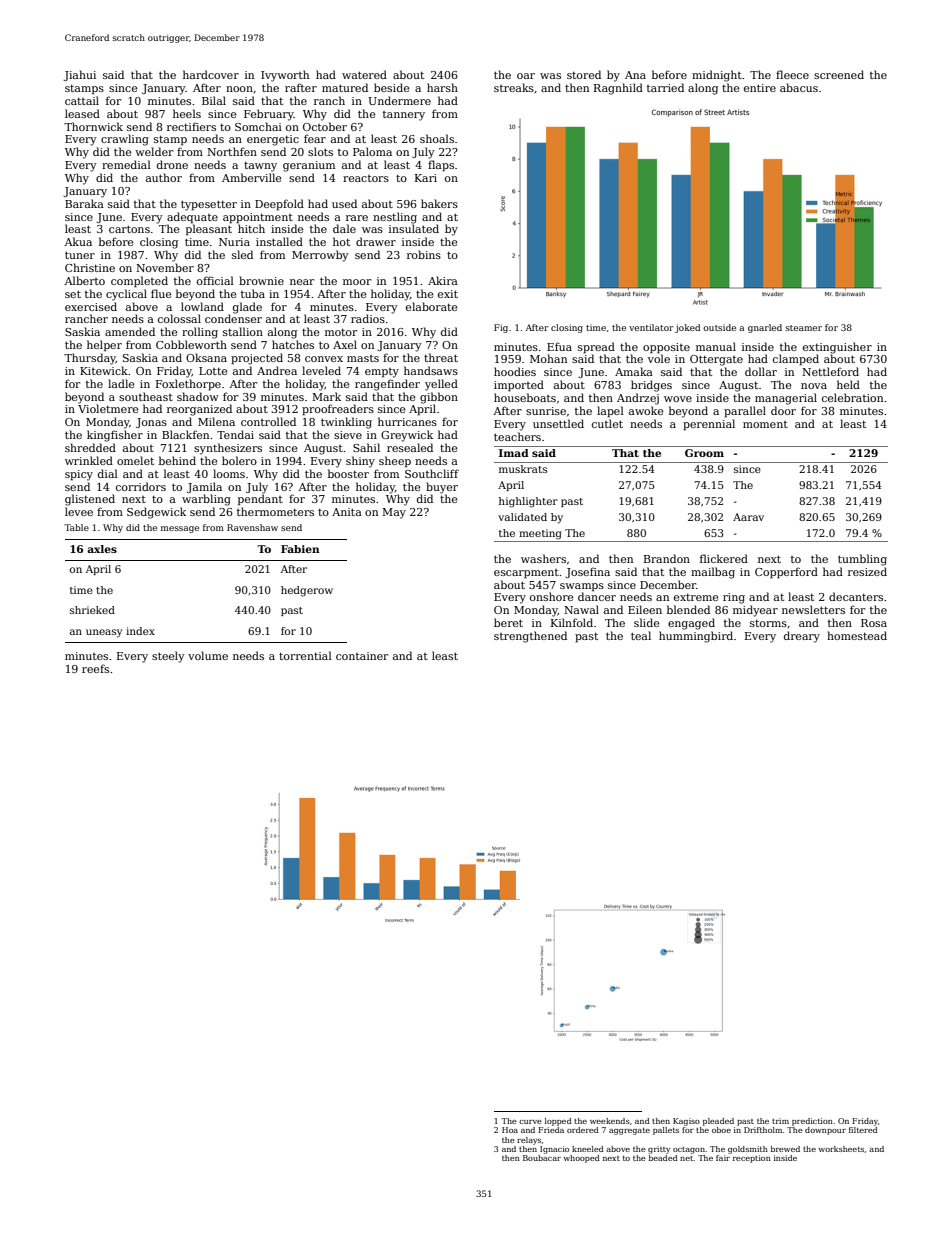 The width and height of the screenshot is (952, 1233). What do you see at coordinates (79, 75) in the screenshot?
I see `Jiahui` at bounding box center [79, 75].
